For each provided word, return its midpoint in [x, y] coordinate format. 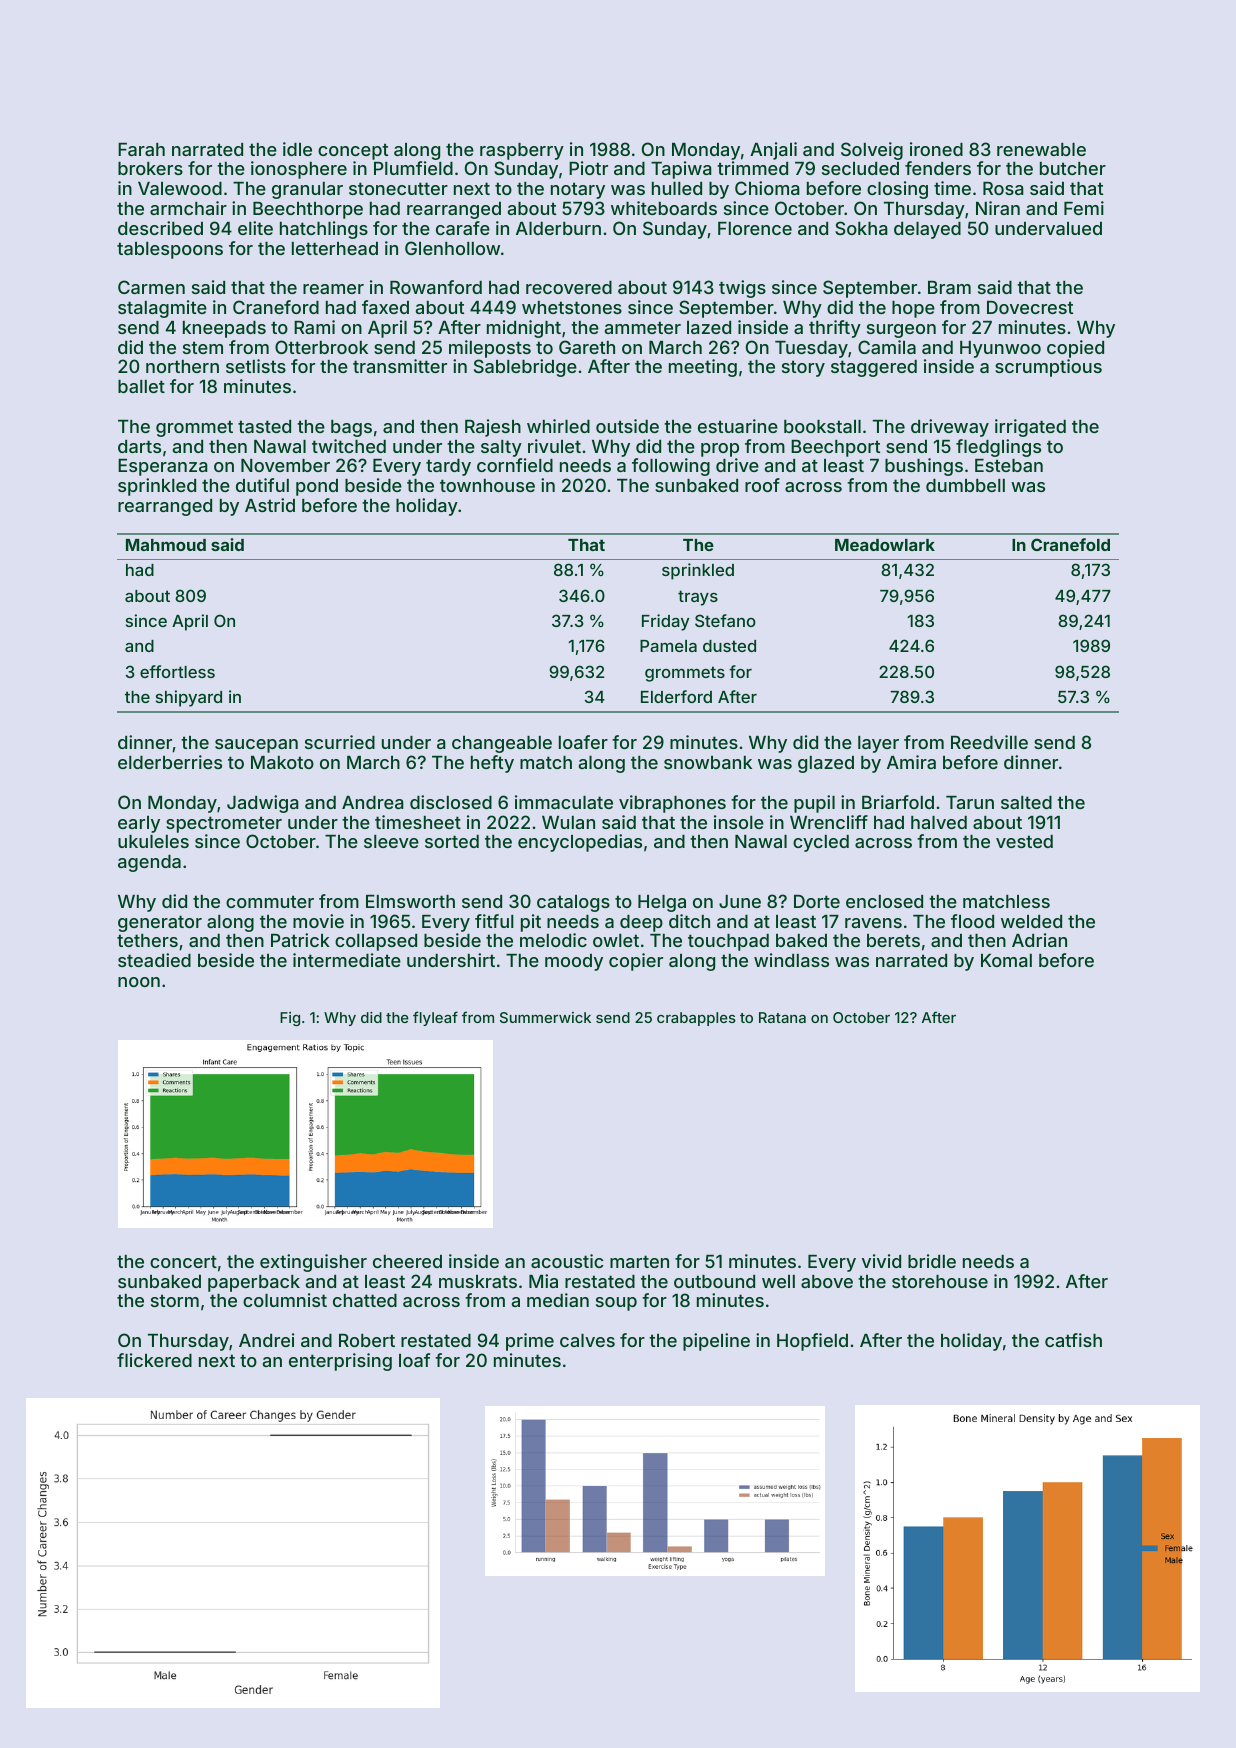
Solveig [872, 151]
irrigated [1030, 428]
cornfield [515, 465]
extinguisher [313, 1263]
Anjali [773, 151]
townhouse [487, 485]
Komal [1006, 960]
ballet [141, 386]
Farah [141, 149]
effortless [177, 671]
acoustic [567, 1261]
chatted [365, 1300]
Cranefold [1070, 544]
